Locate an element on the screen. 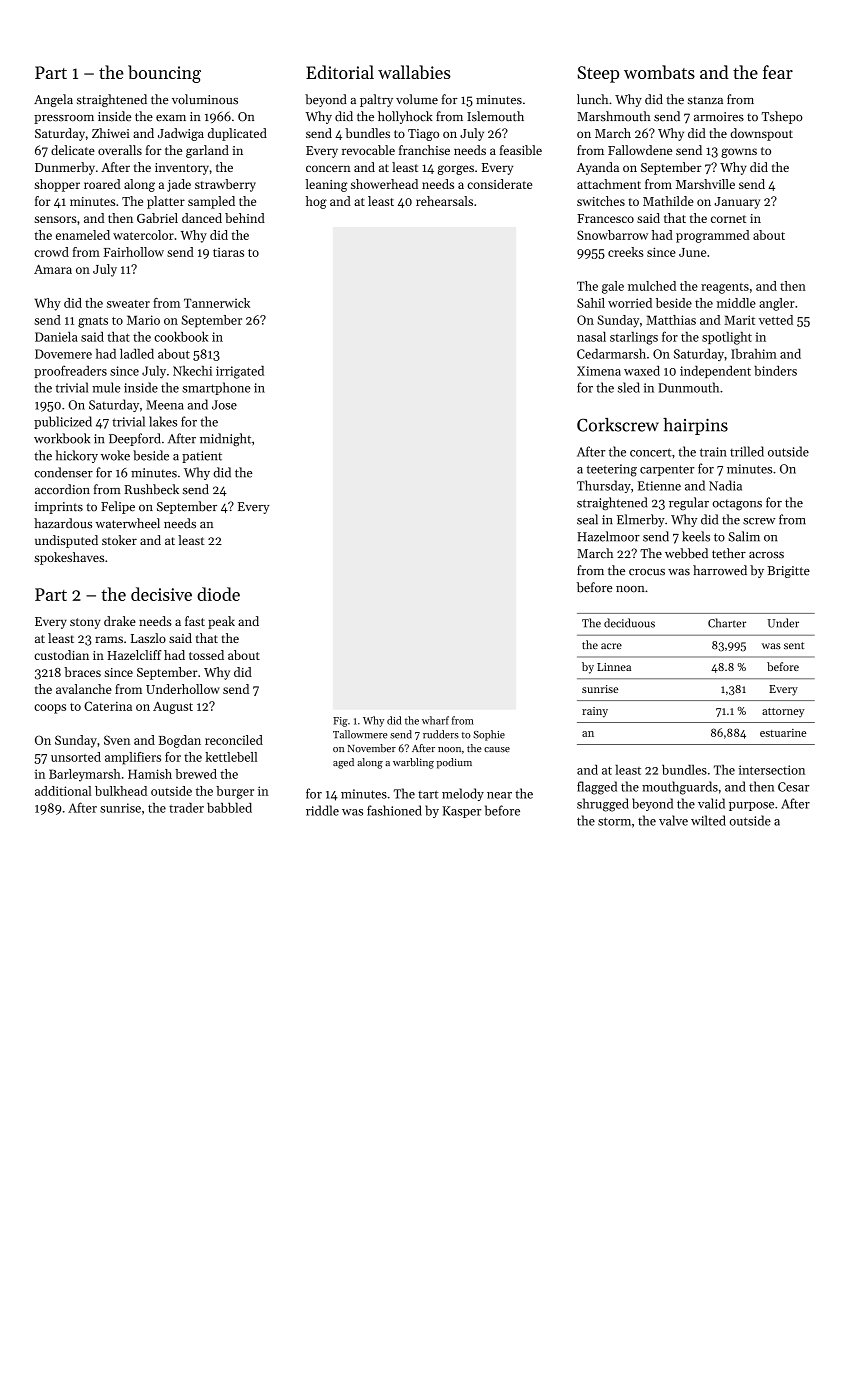  armoires is located at coordinates (719, 117).
